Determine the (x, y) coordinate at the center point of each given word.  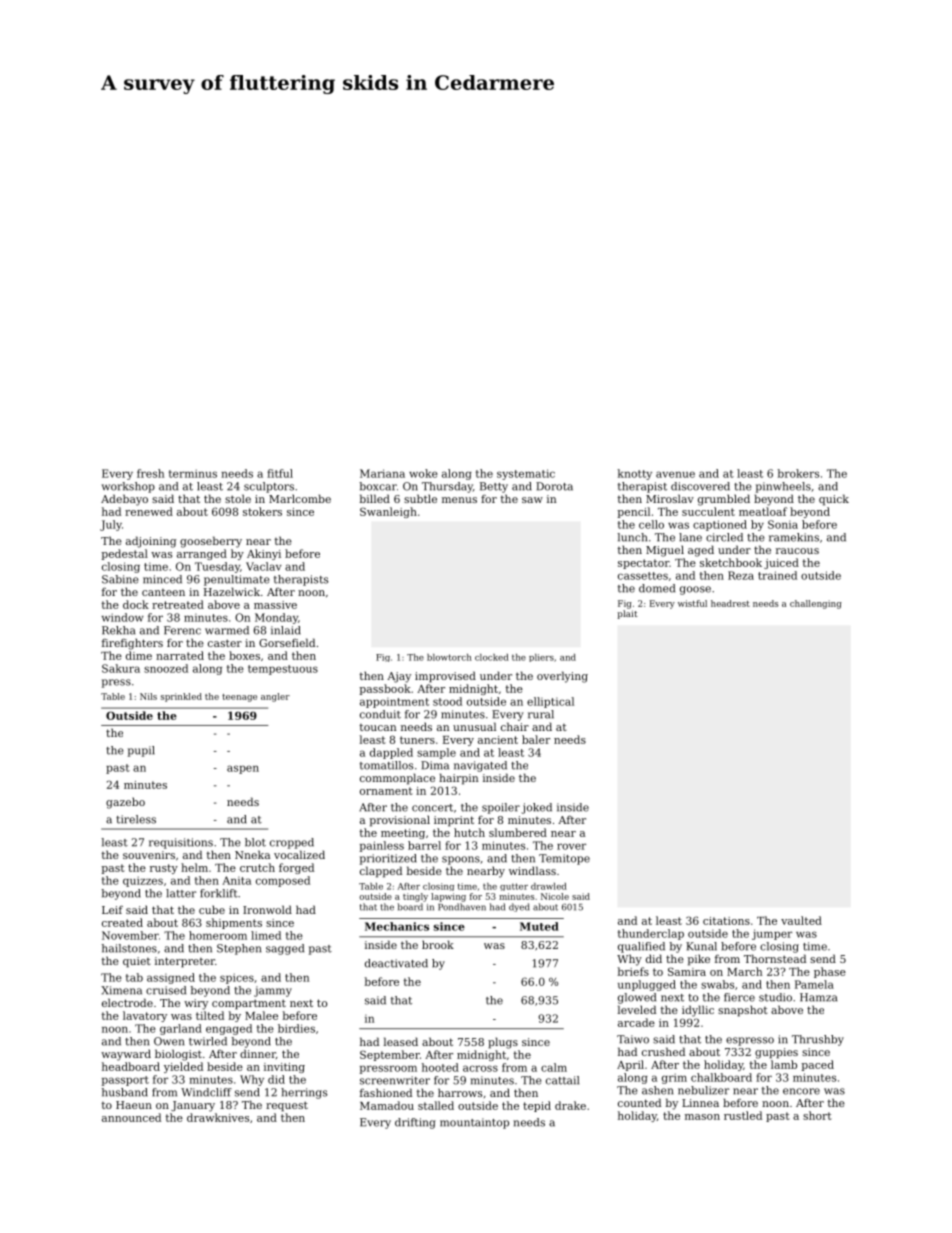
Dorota (554, 486)
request (287, 1106)
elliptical (550, 702)
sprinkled (181, 697)
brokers (798, 473)
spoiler (501, 808)
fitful (280, 473)
